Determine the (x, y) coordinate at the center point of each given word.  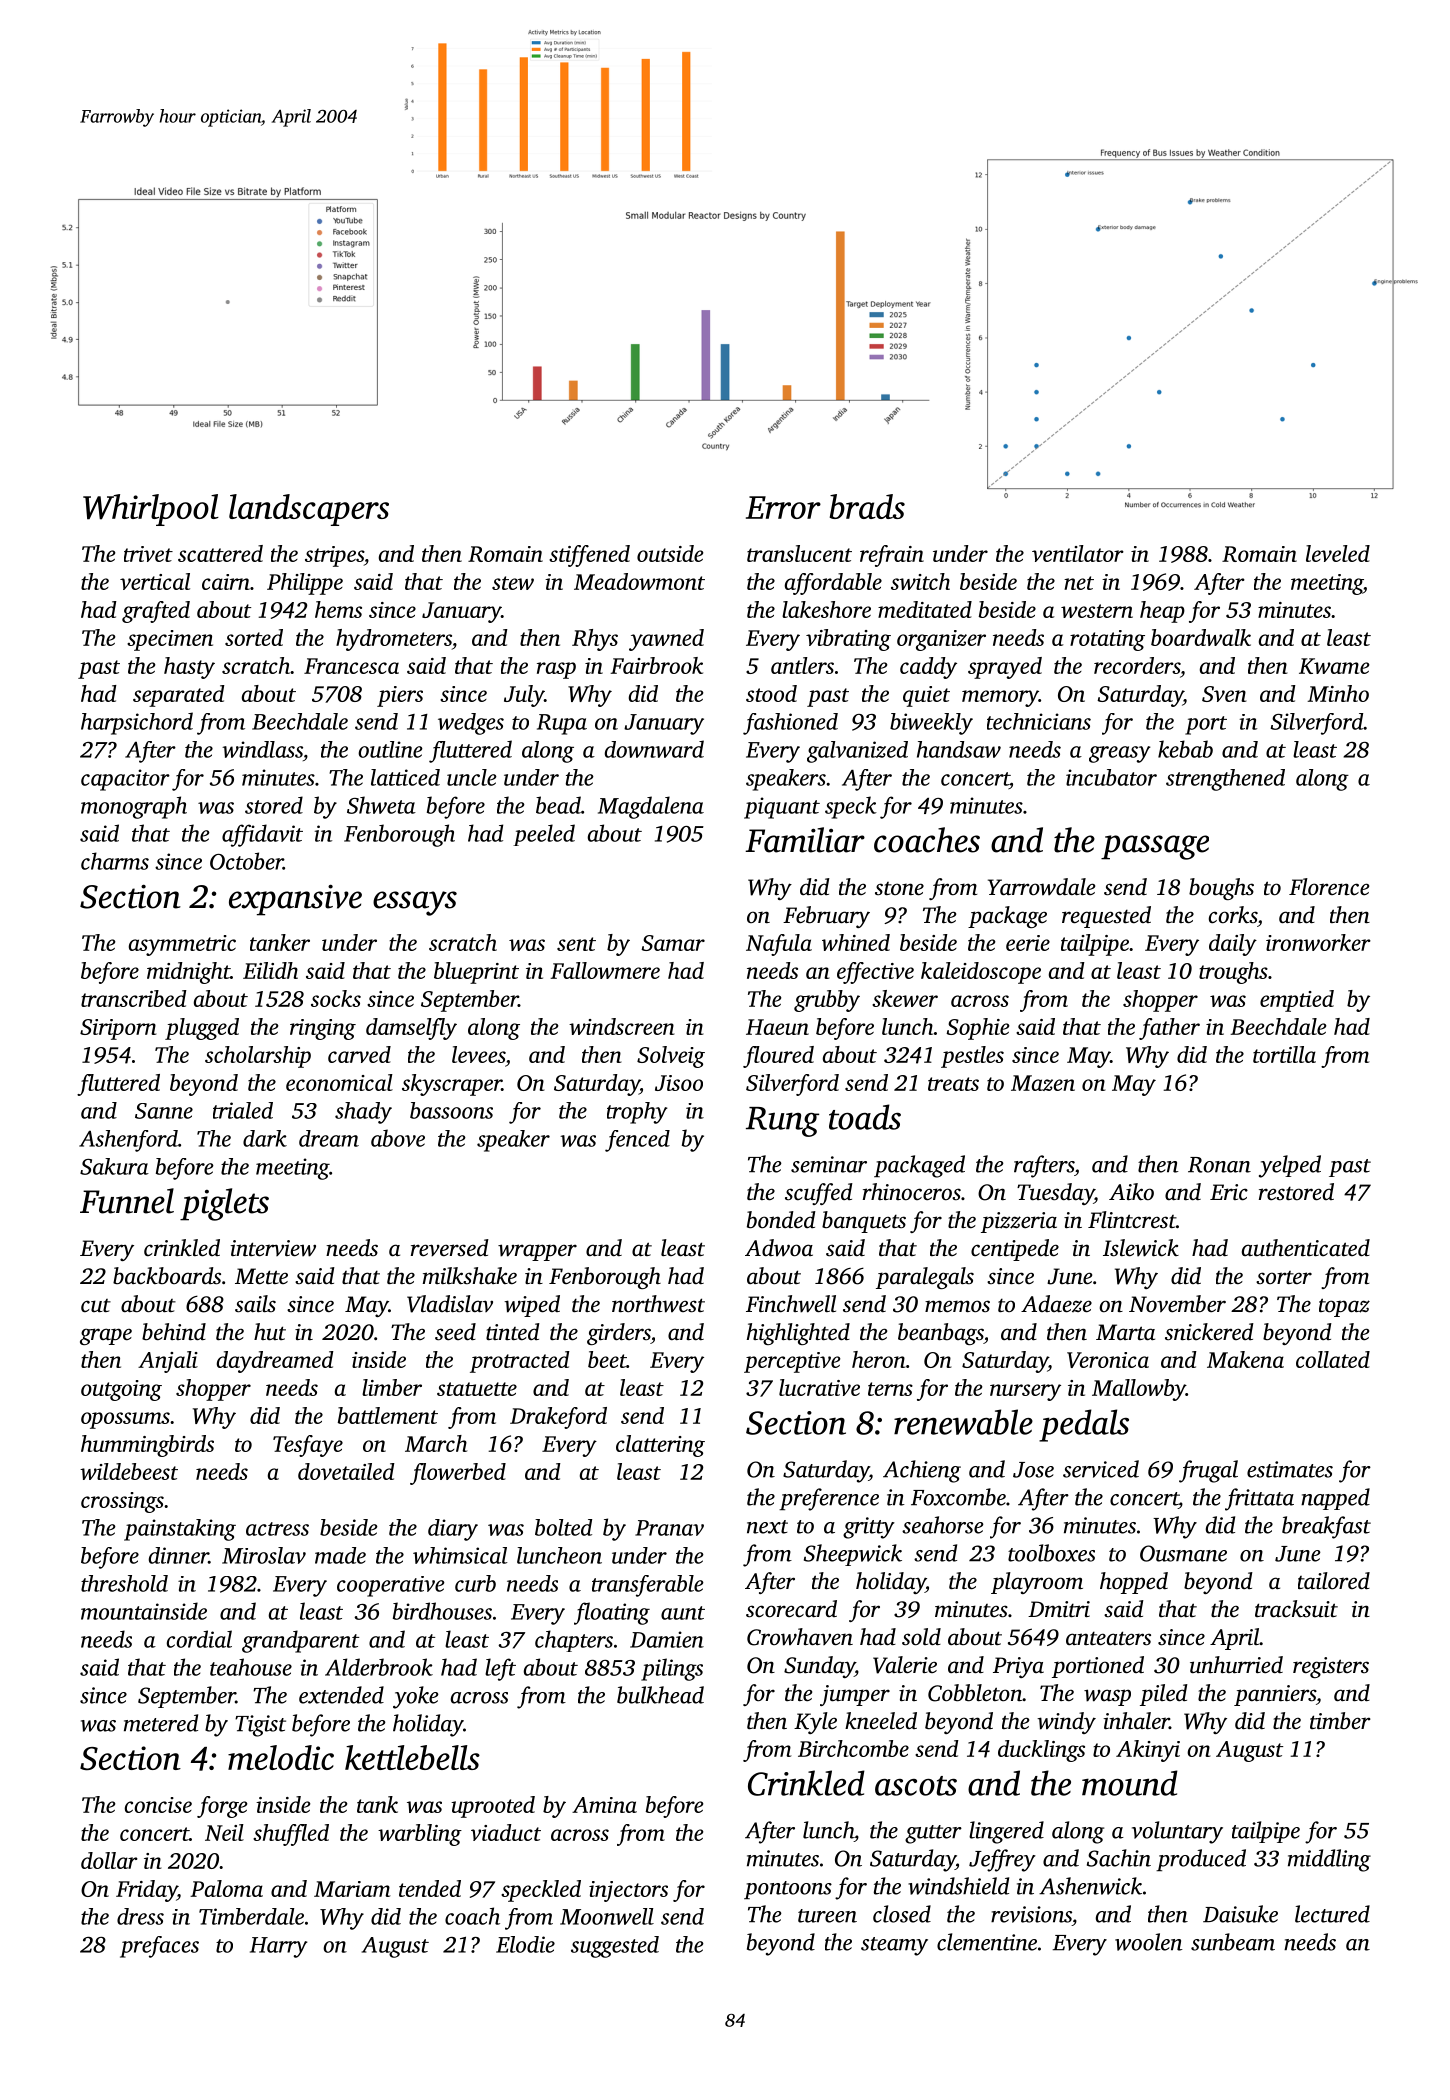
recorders (1137, 665)
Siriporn (118, 1029)
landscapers (309, 510)
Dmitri (1059, 1609)
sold (921, 1637)
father (1169, 1029)
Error (783, 507)
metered (161, 1723)
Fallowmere (605, 970)
